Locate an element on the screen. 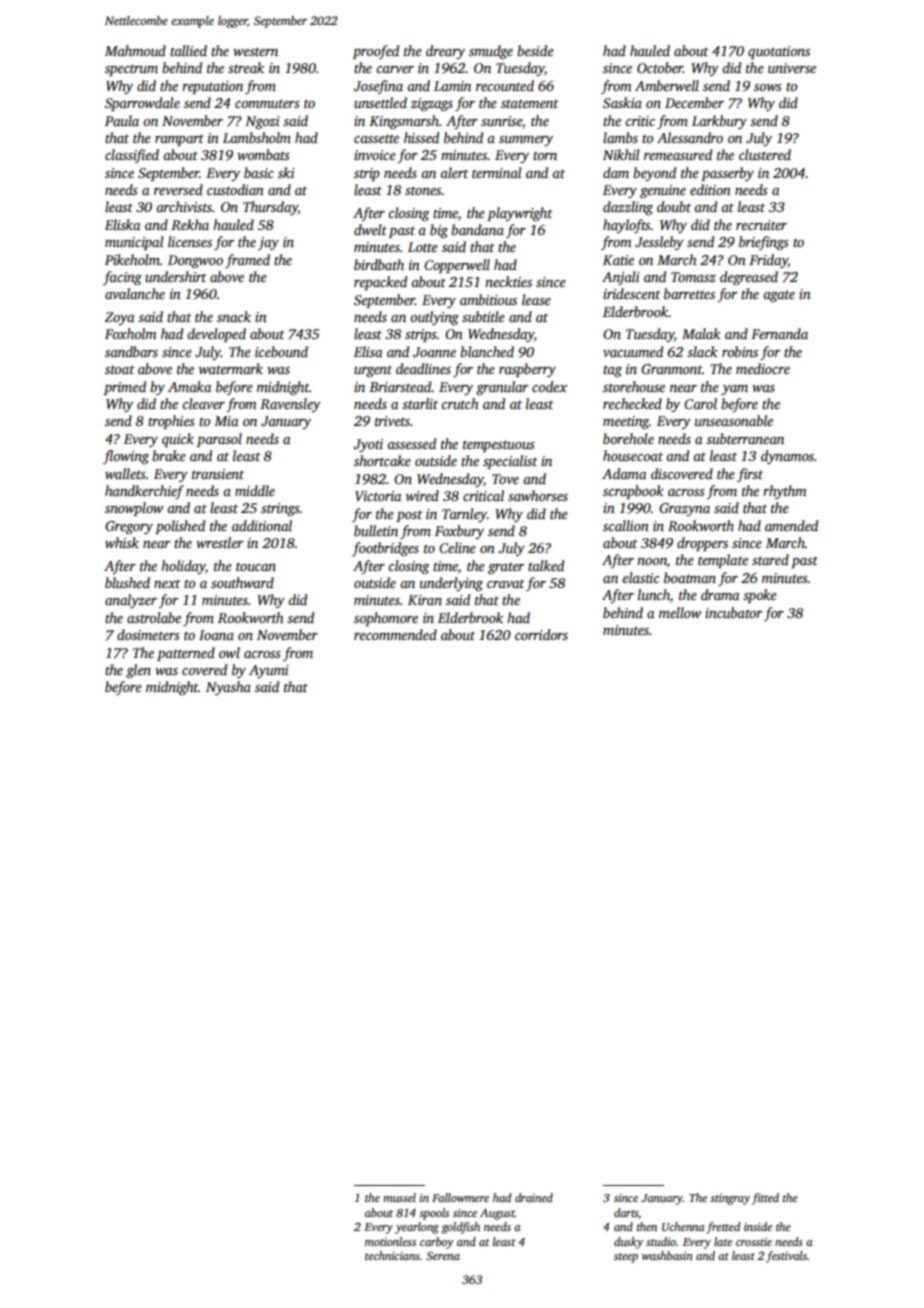 The height and width of the screenshot is (1308, 924). raspberry is located at coordinates (527, 370).
